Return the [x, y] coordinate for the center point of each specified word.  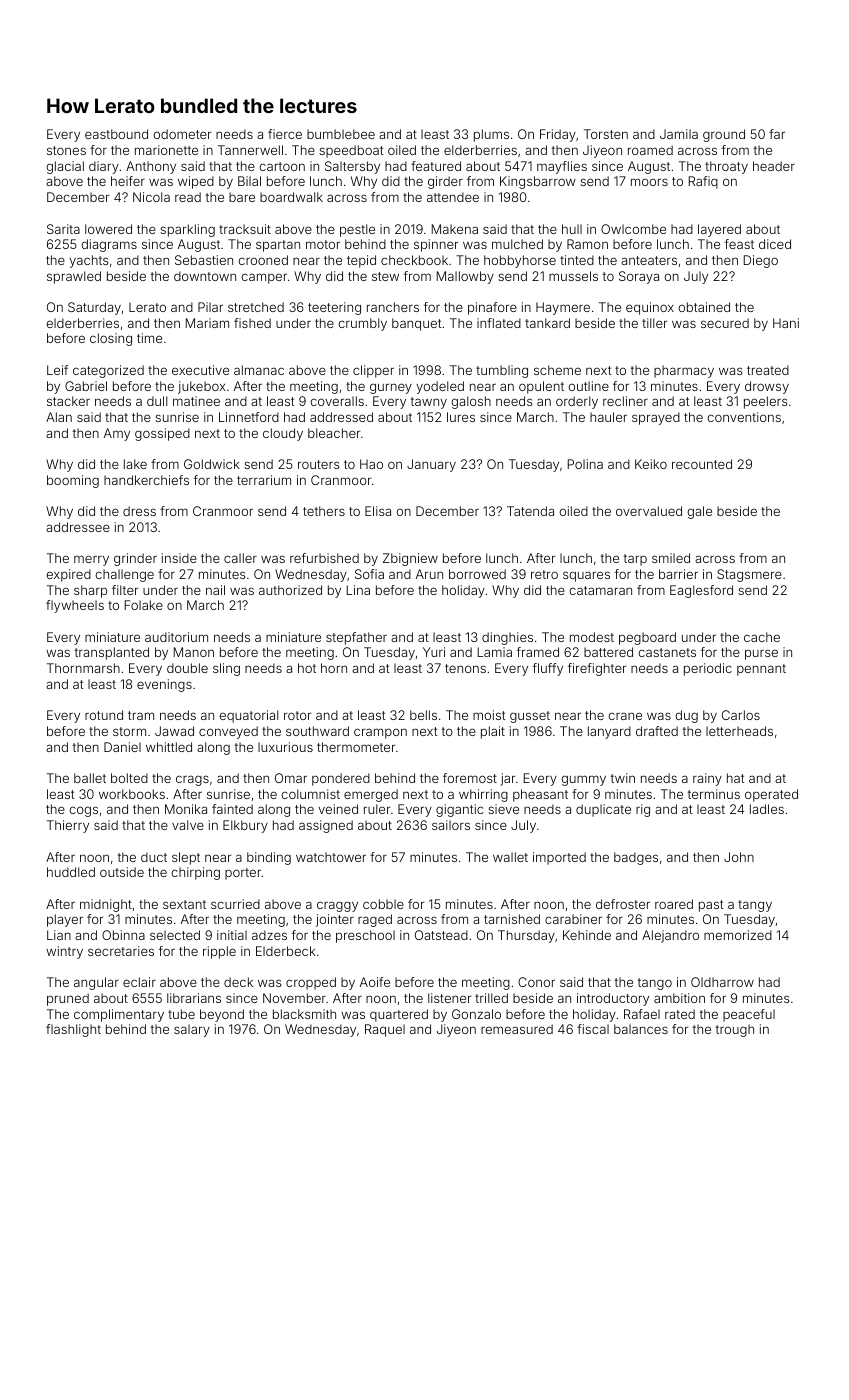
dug [686, 716]
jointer [335, 920]
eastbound [116, 134]
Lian [59, 935]
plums [491, 135]
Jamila [679, 134]
